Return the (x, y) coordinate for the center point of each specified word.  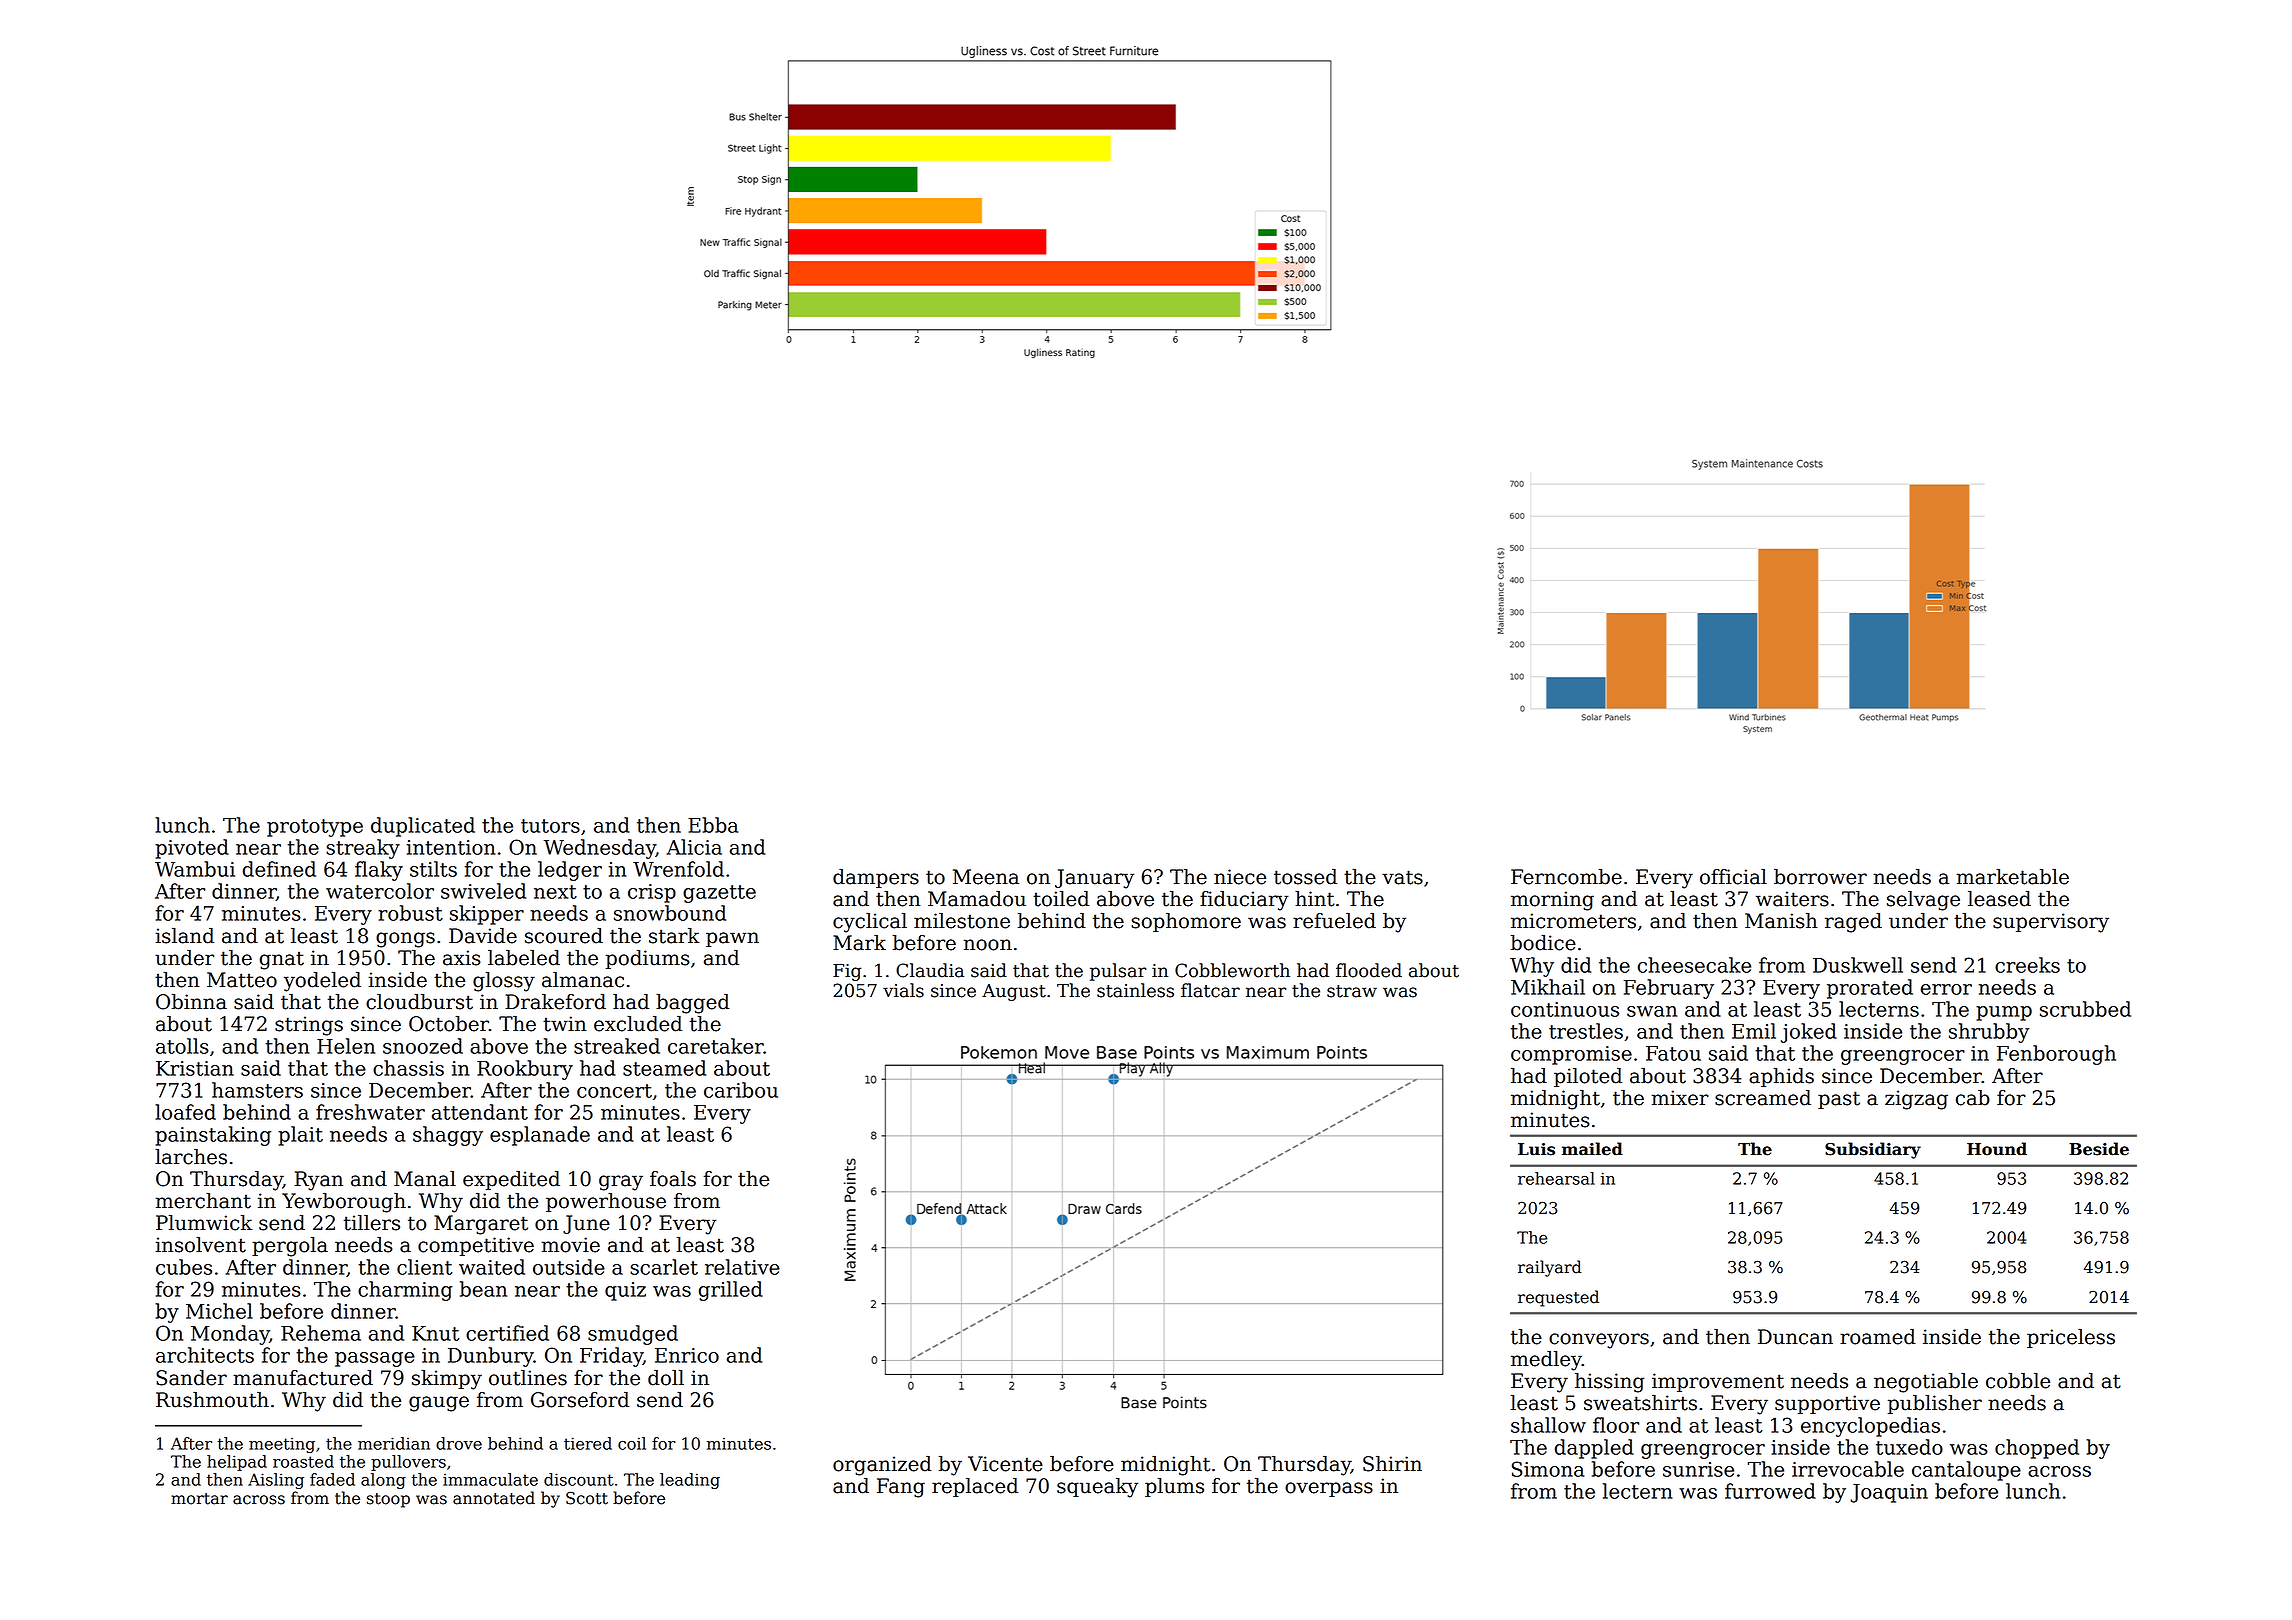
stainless (1135, 990)
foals (673, 1179)
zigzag (1916, 1100)
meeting (282, 1445)
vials (903, 990)
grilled (731, 1291)
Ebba (713, 825)
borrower (1820, 877)
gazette (719, 894)
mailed (1592, 1149)
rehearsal (1556, 1178)
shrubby (1989, 1033)
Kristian (195, 1068)
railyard (1550, 1268)
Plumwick (204, 1223)
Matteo (242, 980)
